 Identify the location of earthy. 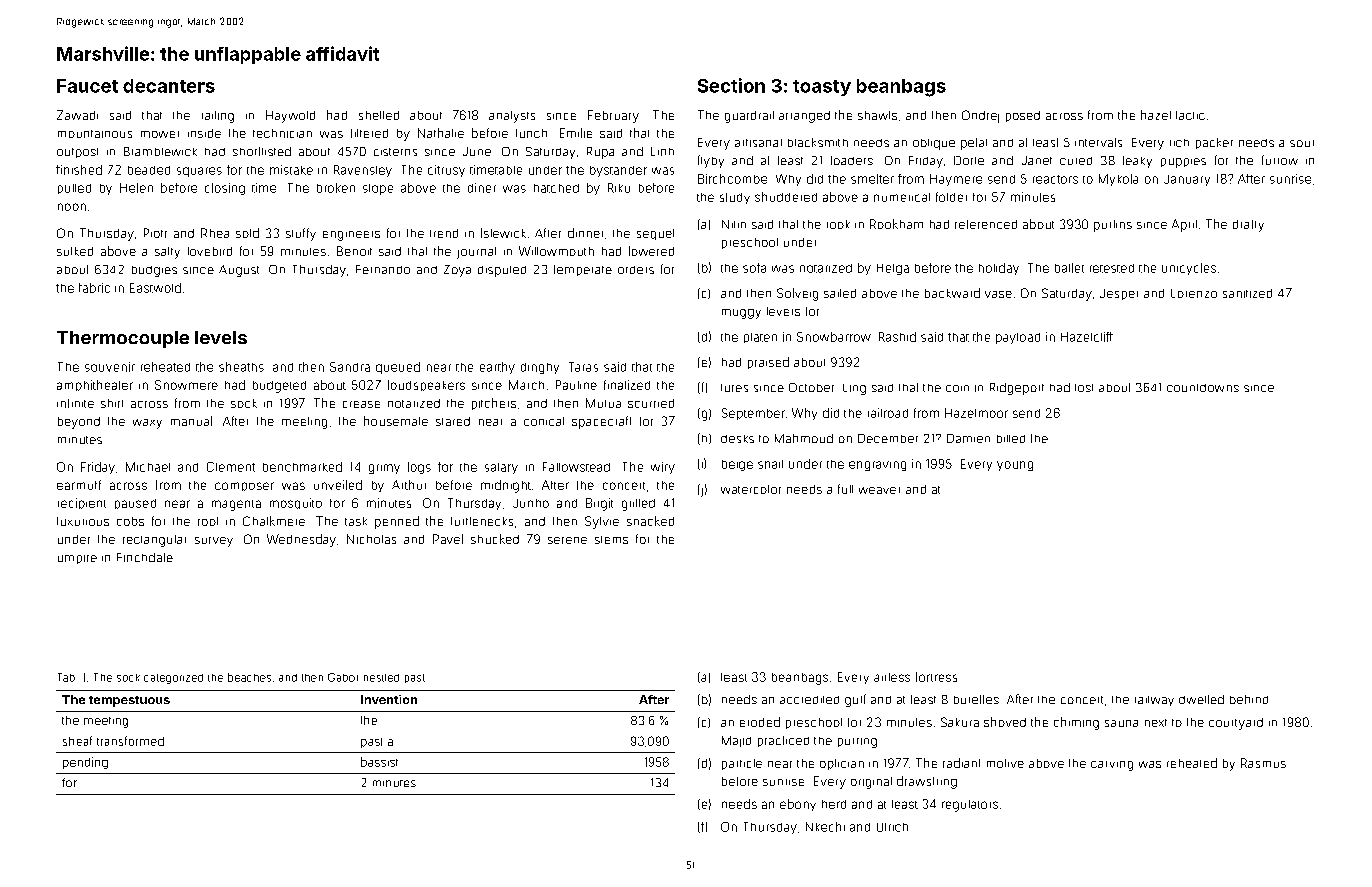
(497, 368).
